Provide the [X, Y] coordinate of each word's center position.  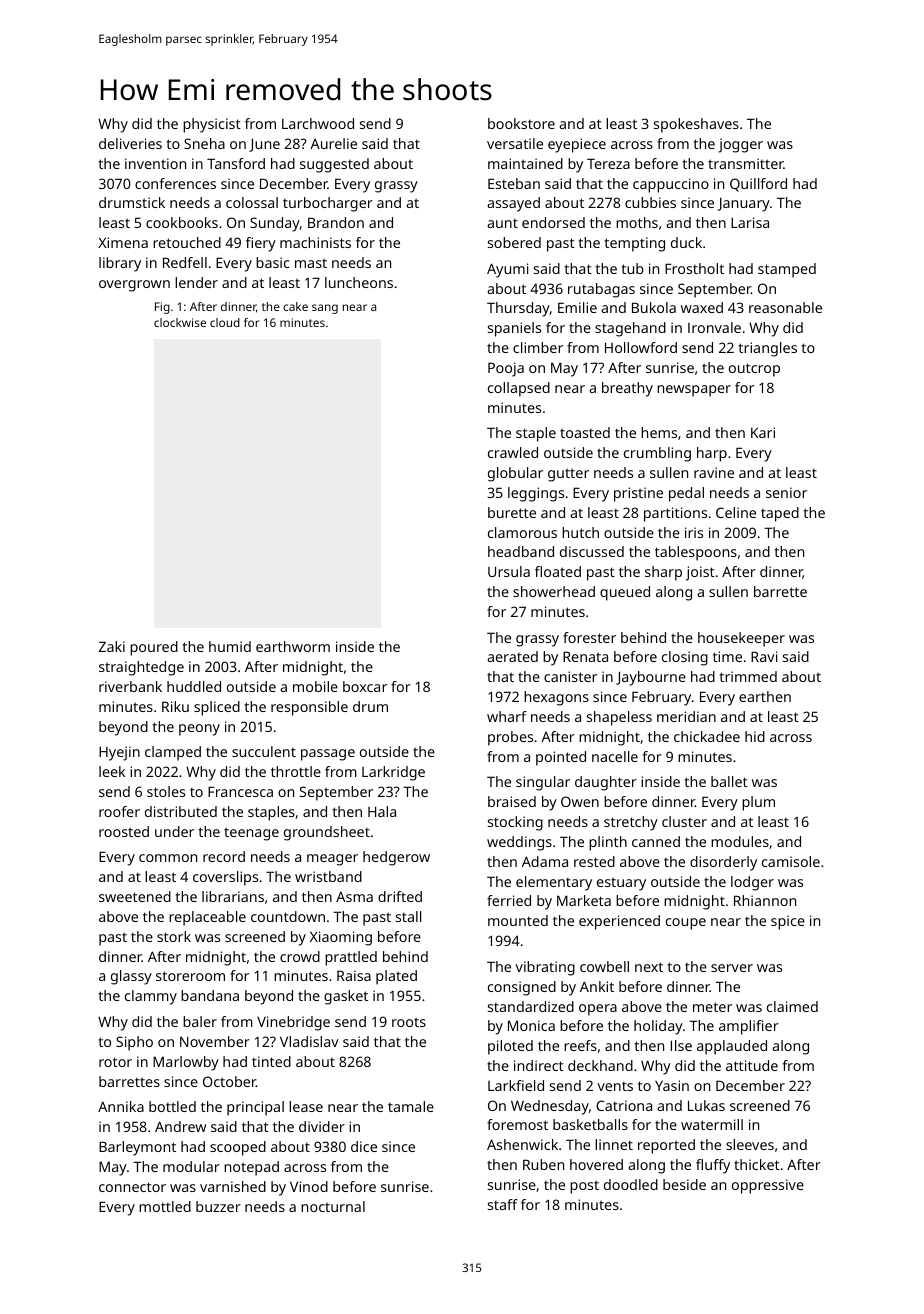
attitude [752, 1065]
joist [700, 573]
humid [230, 646]
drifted [400, 896]
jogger [740, 145]
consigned [522, 988]
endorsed [553, 222]
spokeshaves [696, 125]
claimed [792, 1006]
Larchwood [318, 123]
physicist [212, 125]
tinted [271, 1061]
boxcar [365, 686]
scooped [238, 1148]
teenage [251, 834]
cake [295, 306]
